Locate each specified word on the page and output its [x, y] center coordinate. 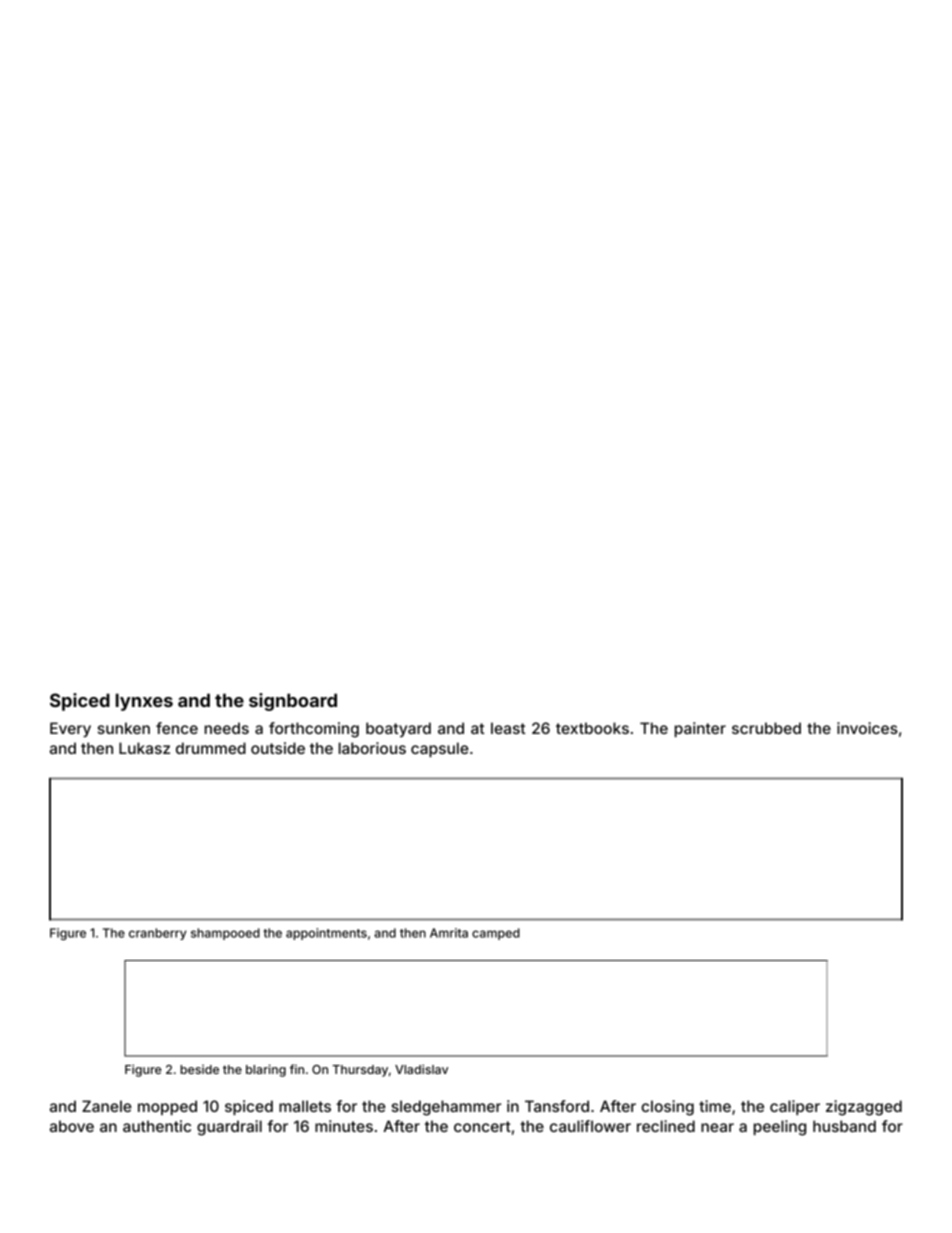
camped [496, 934]
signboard [293, 702]
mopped [167, 1107]
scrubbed [766, 728]
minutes [344, 1126]
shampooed [225, 934]
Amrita [449, 933]
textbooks [592, 728]
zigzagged [864, 1108]
